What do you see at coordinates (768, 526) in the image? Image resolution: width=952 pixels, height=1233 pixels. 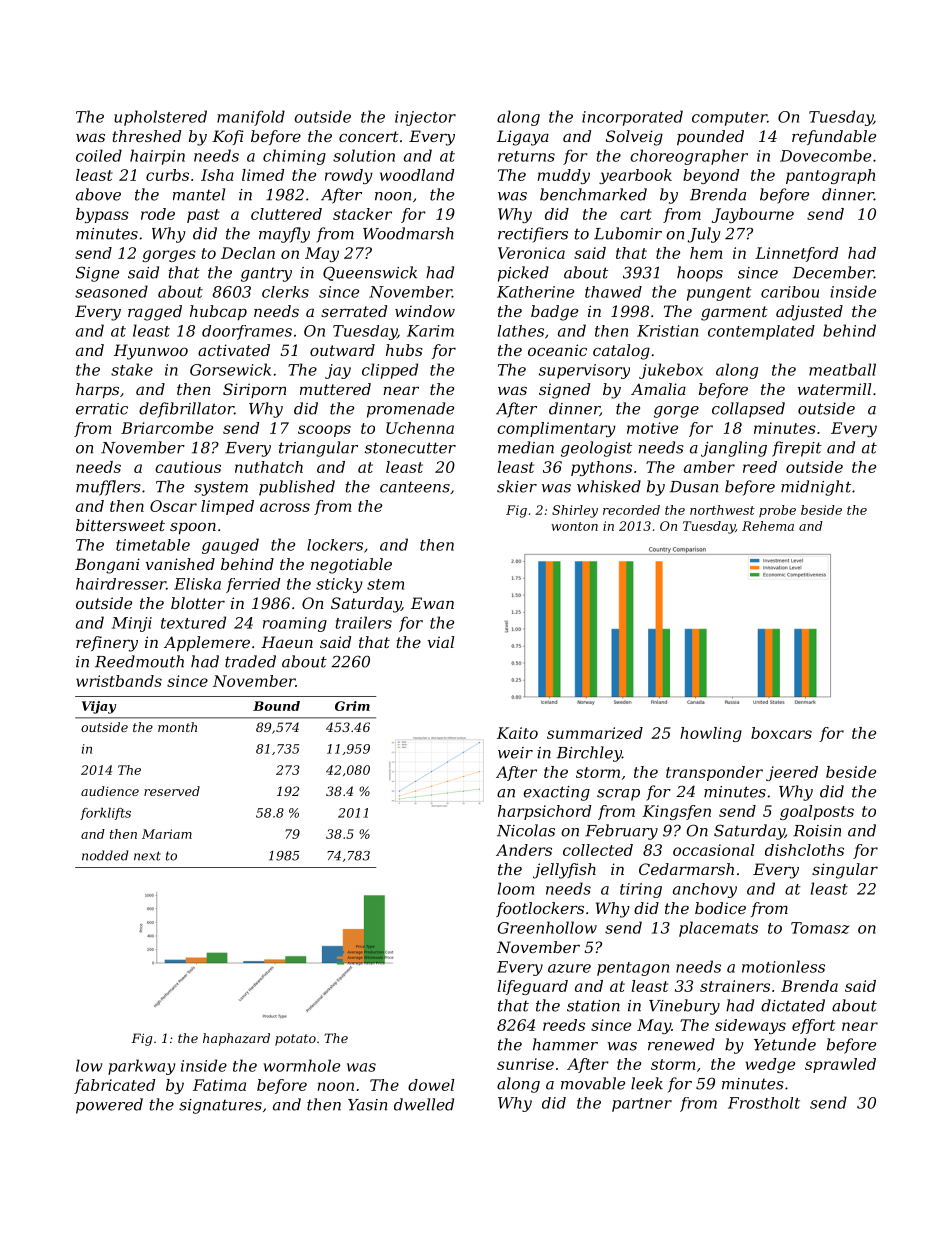 I see `Rehema` at bounding box center [768, 526].
